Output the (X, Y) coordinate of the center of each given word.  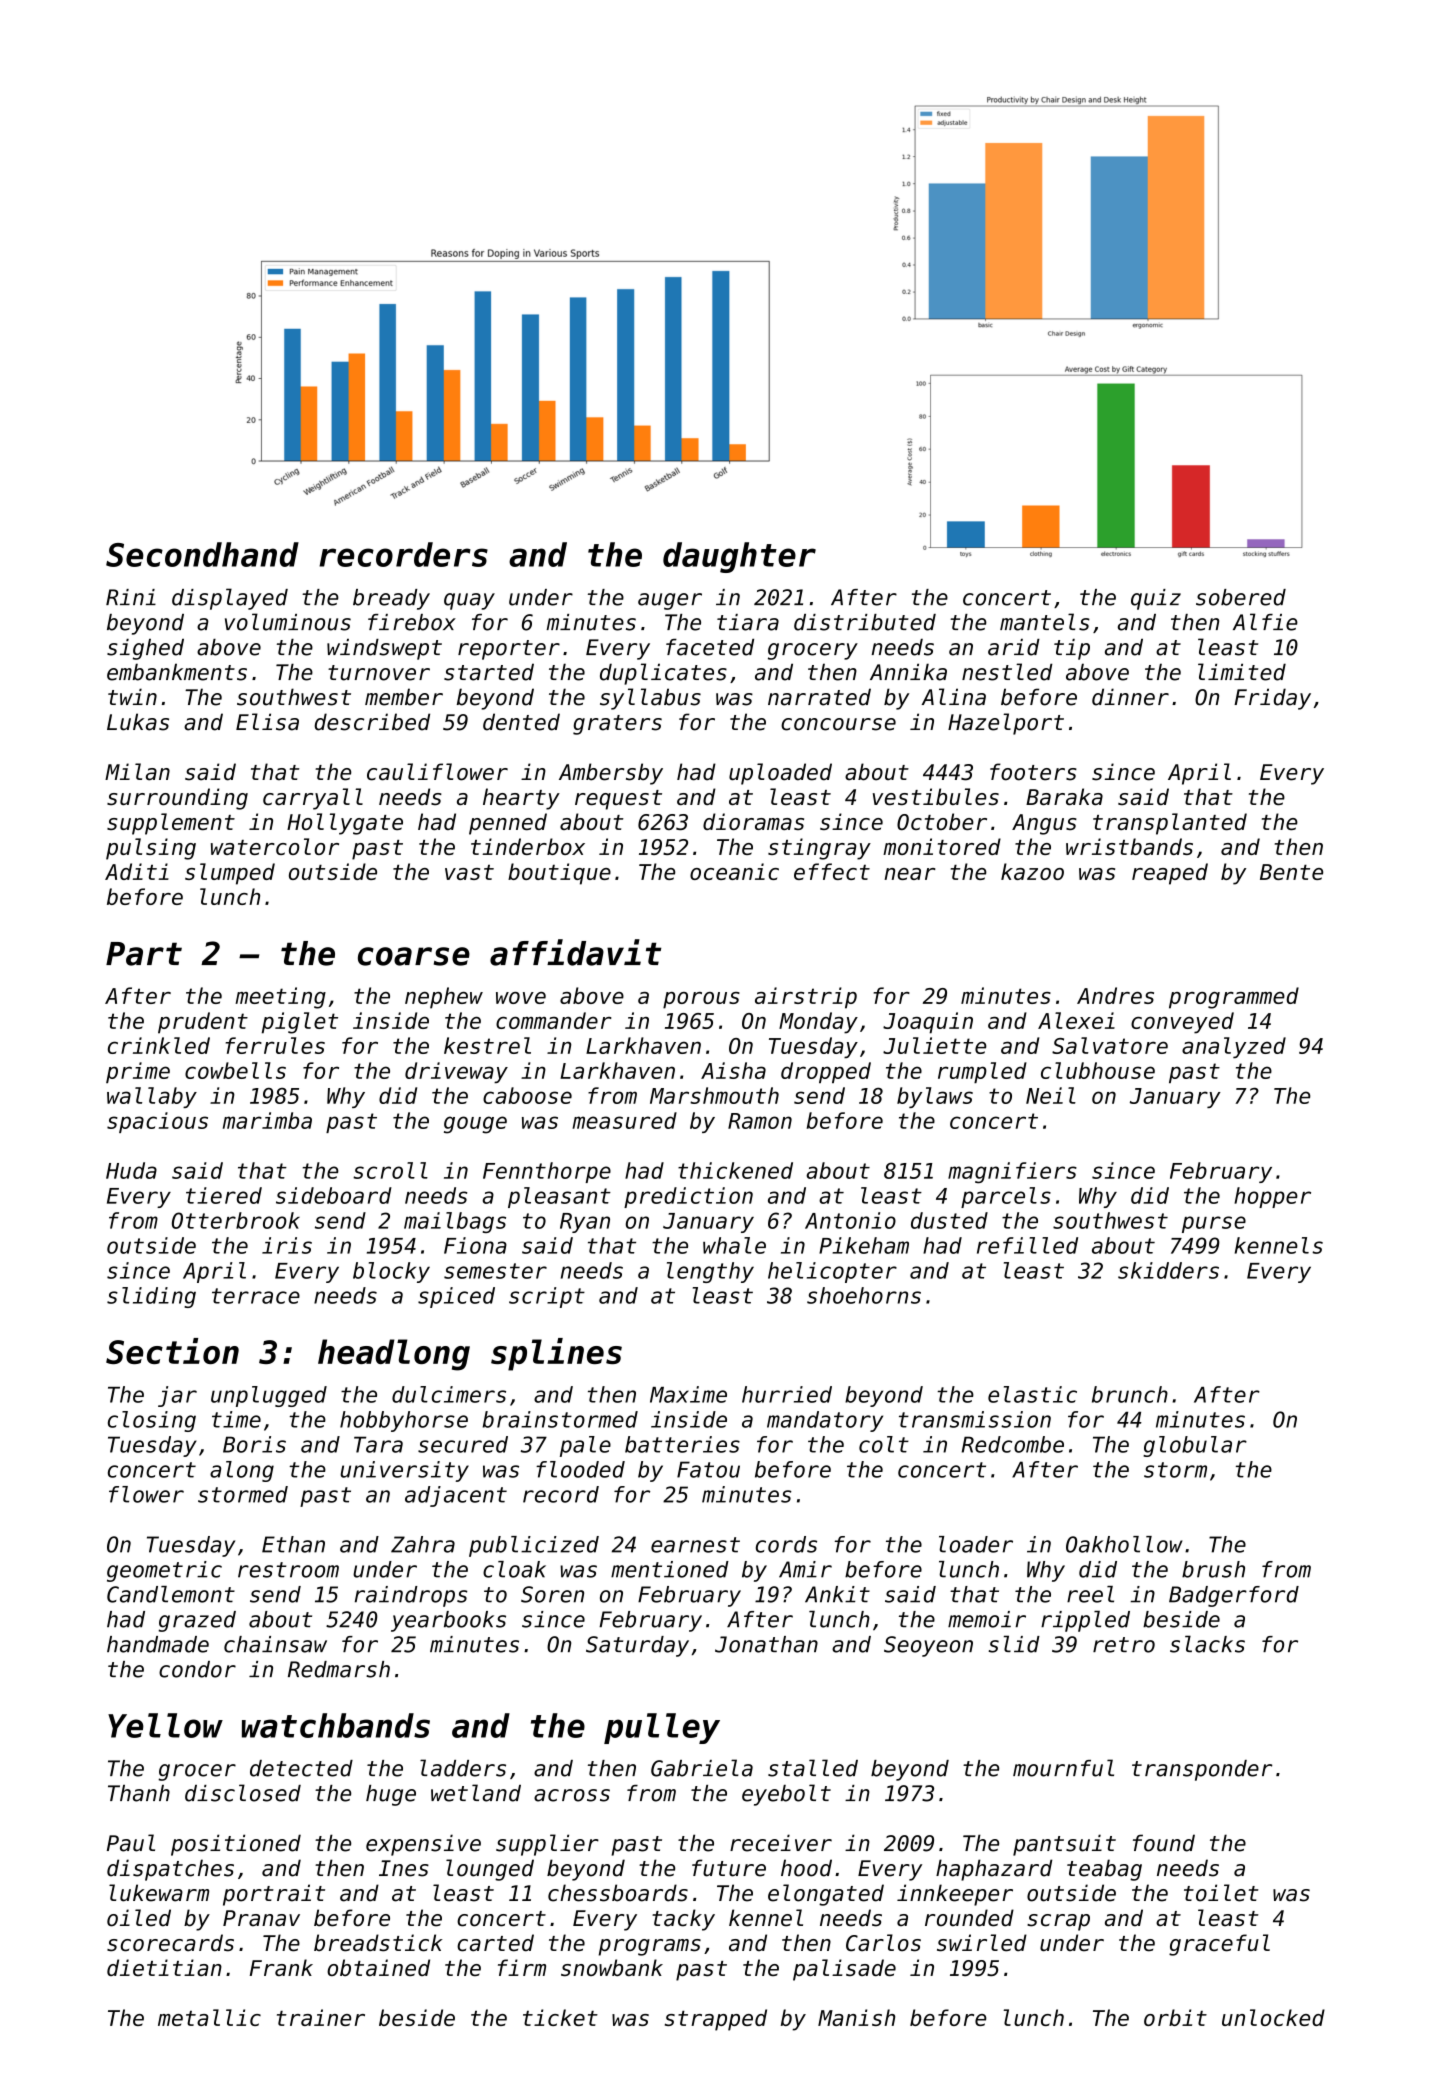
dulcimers (449, 1394)
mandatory (825, 1421)
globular (1195, 1446)
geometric (164, 1571)
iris (287, 1245)
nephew (444, 998)
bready (391, 599)
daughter (739, 557)
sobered (1241, 597)
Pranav (261, 1918)
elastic (1032, 1394)
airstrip (806, 998)
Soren (552, 1594)
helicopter (832, 1272)
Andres (1115, 995)
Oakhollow (1124, 1544)
